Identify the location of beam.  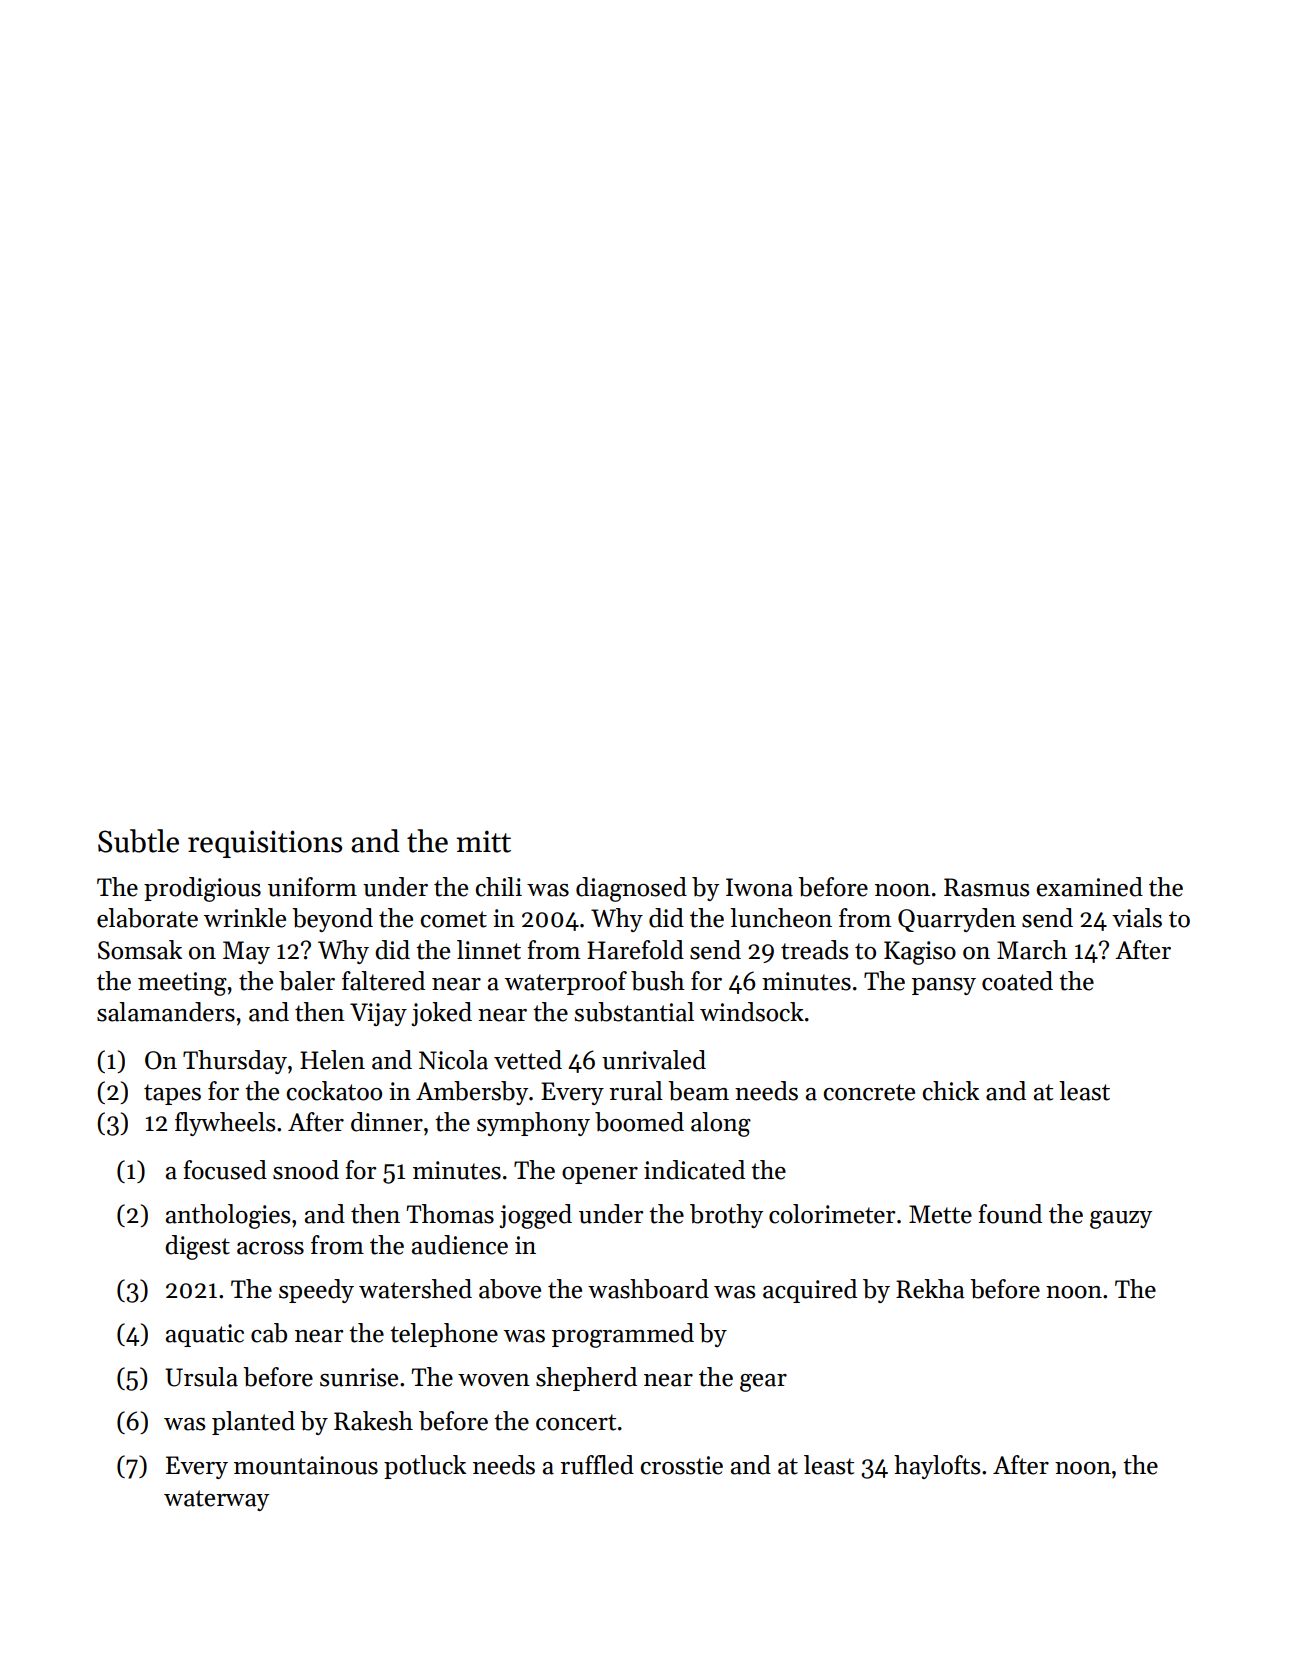
(698, 1091).
